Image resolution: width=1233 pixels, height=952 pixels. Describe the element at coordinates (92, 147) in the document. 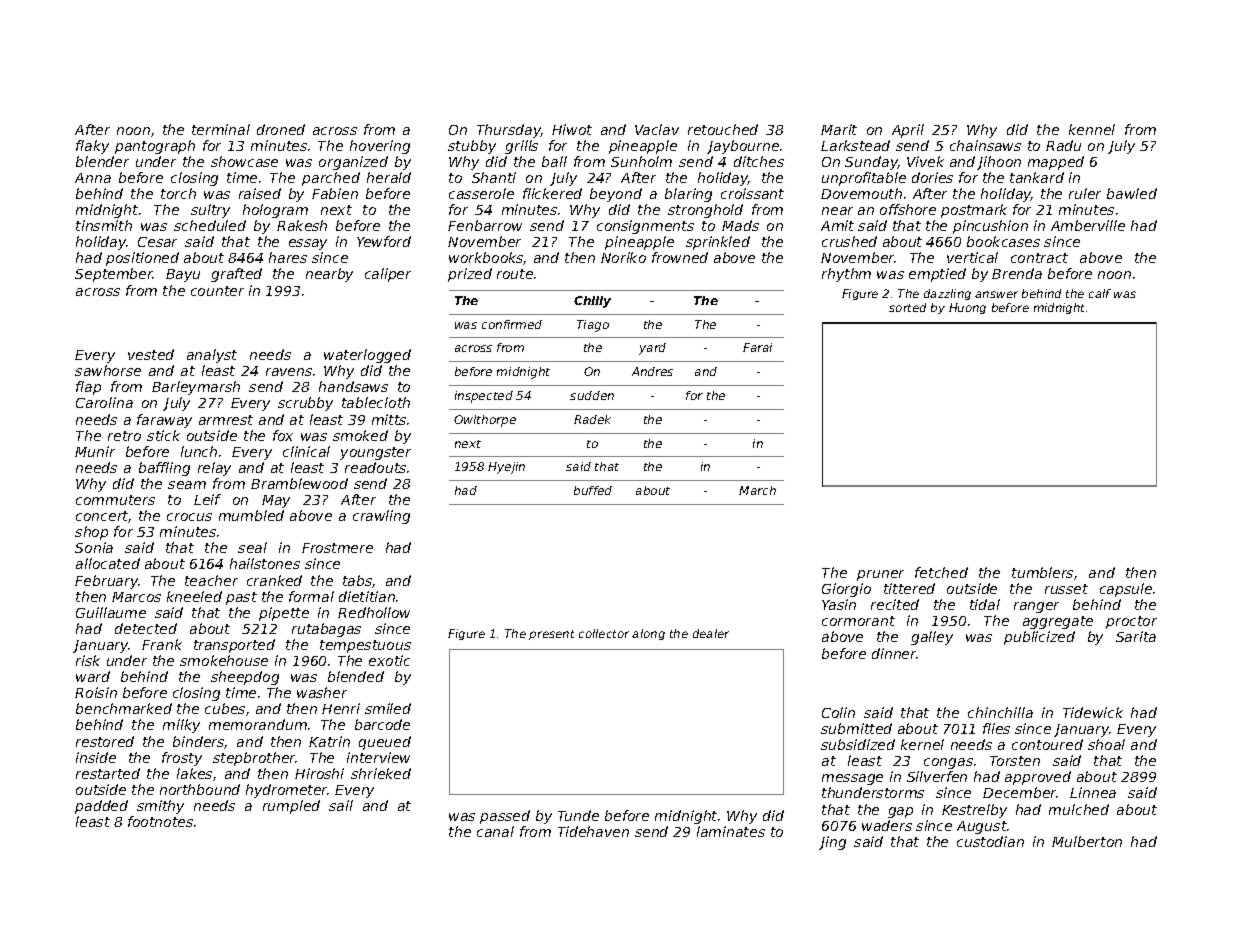

I see `flaky` at that location.
